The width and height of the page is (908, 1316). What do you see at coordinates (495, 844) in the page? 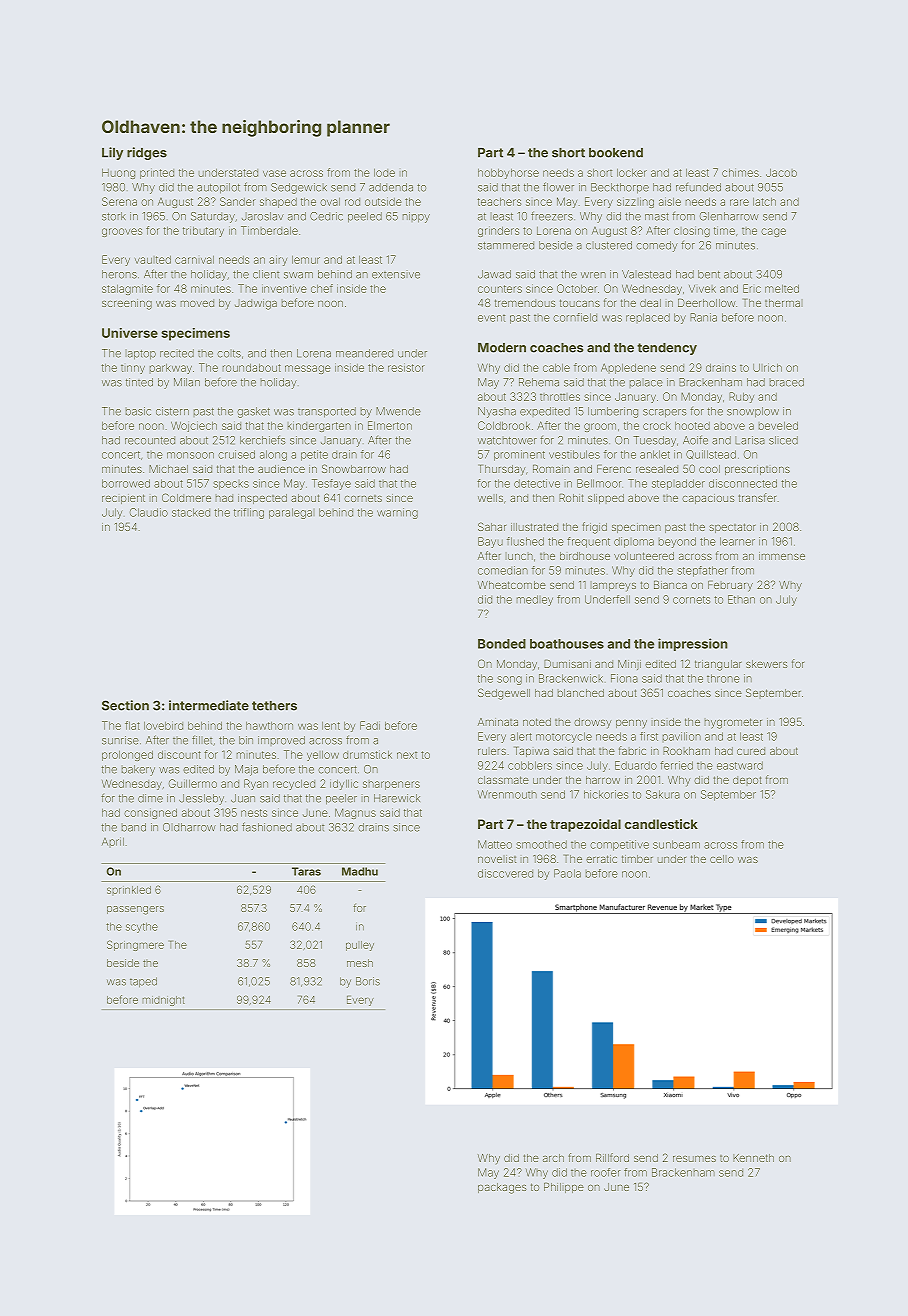
I see `Matteo` at bounding box center [495, 844].
